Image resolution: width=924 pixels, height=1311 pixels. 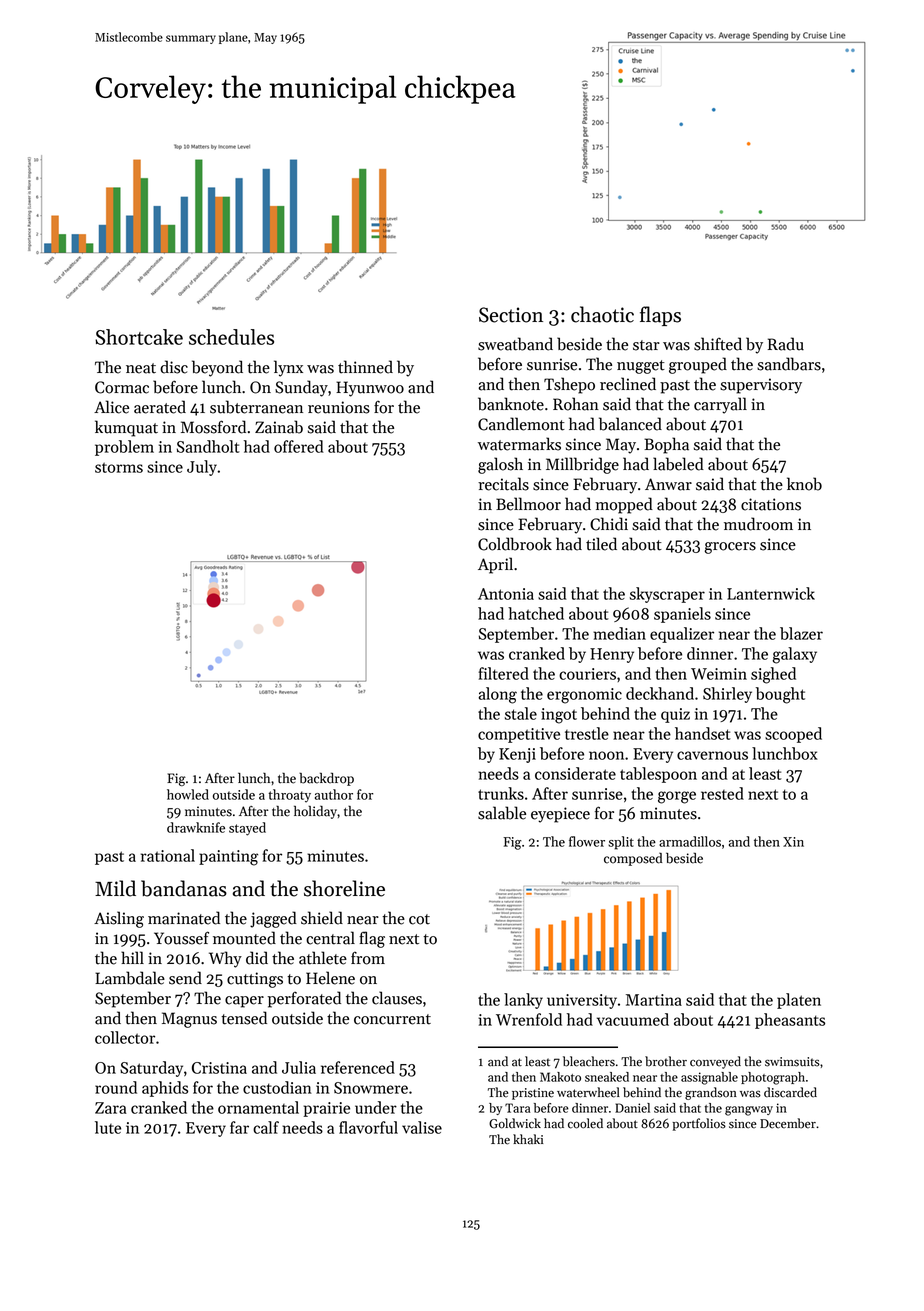 What do you see at coordinates (517, 1108) in the screenshot?
I see `Tara` at bounding box center [517, 1108].
